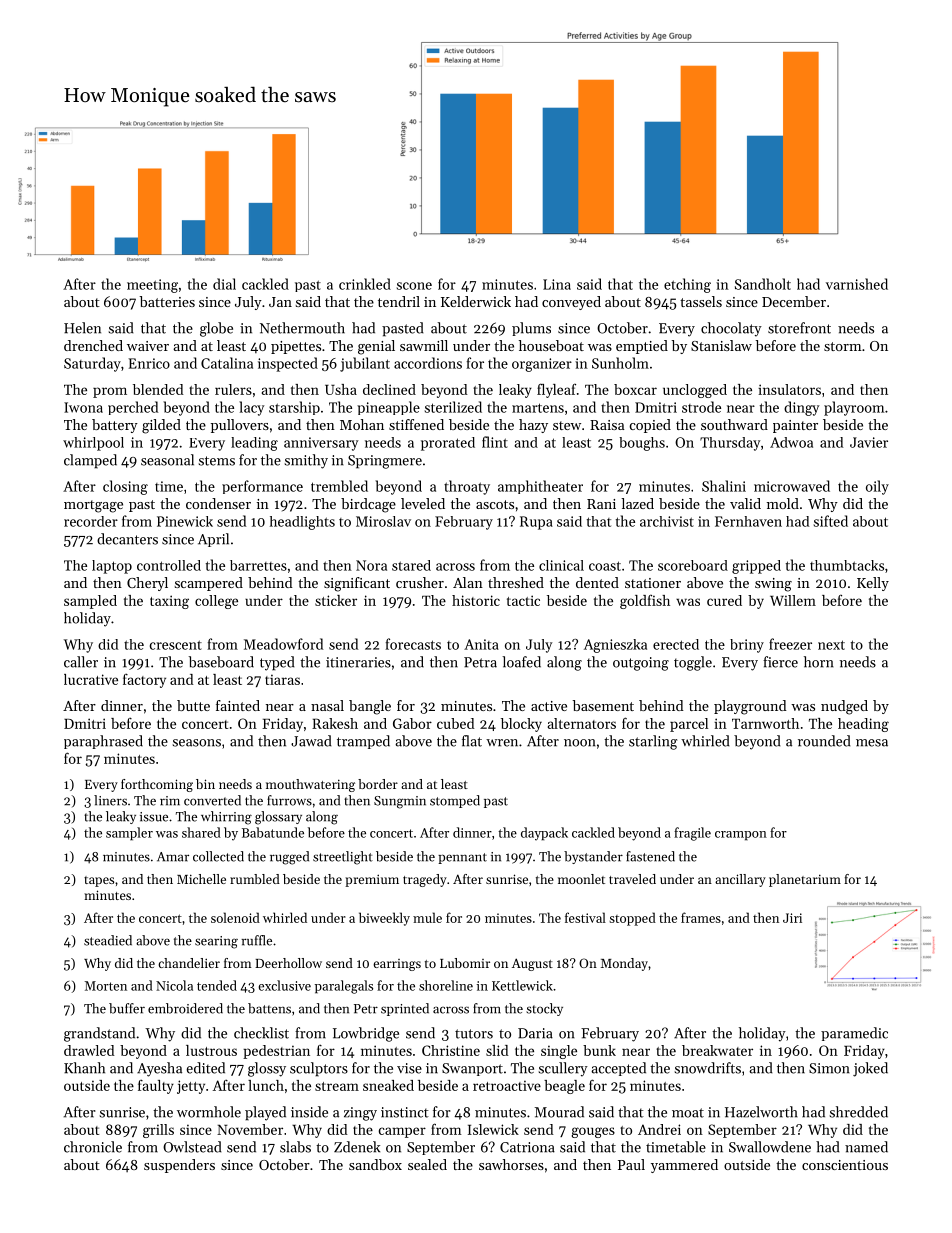 This screenshot has width=952, height=1233. I want to click on sticker, so click(336, 600).
